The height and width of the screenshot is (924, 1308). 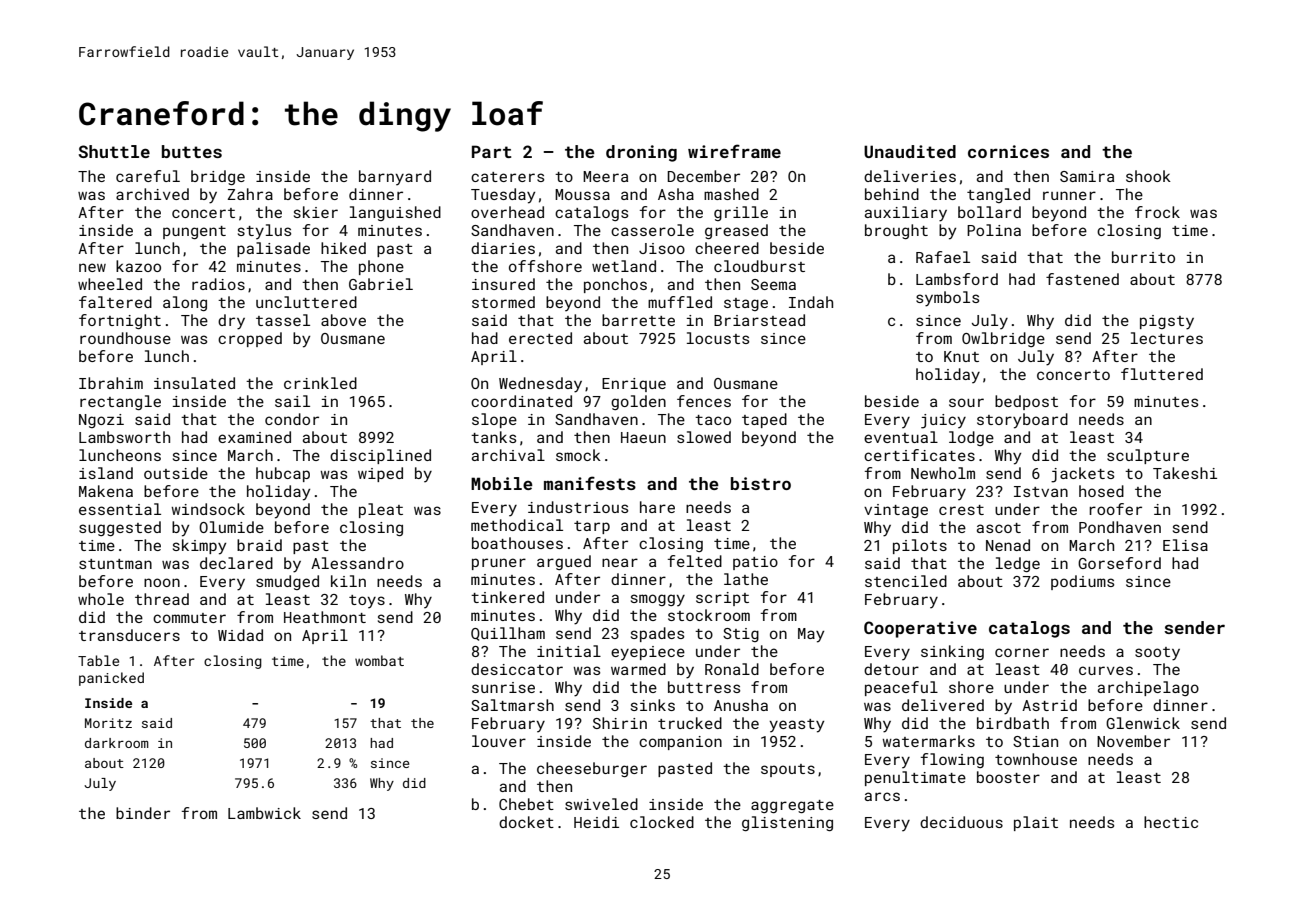 What do you see at coordinates (680, 302) in the screenshot?
I see `muffled` at bounding box center [680, 302].
